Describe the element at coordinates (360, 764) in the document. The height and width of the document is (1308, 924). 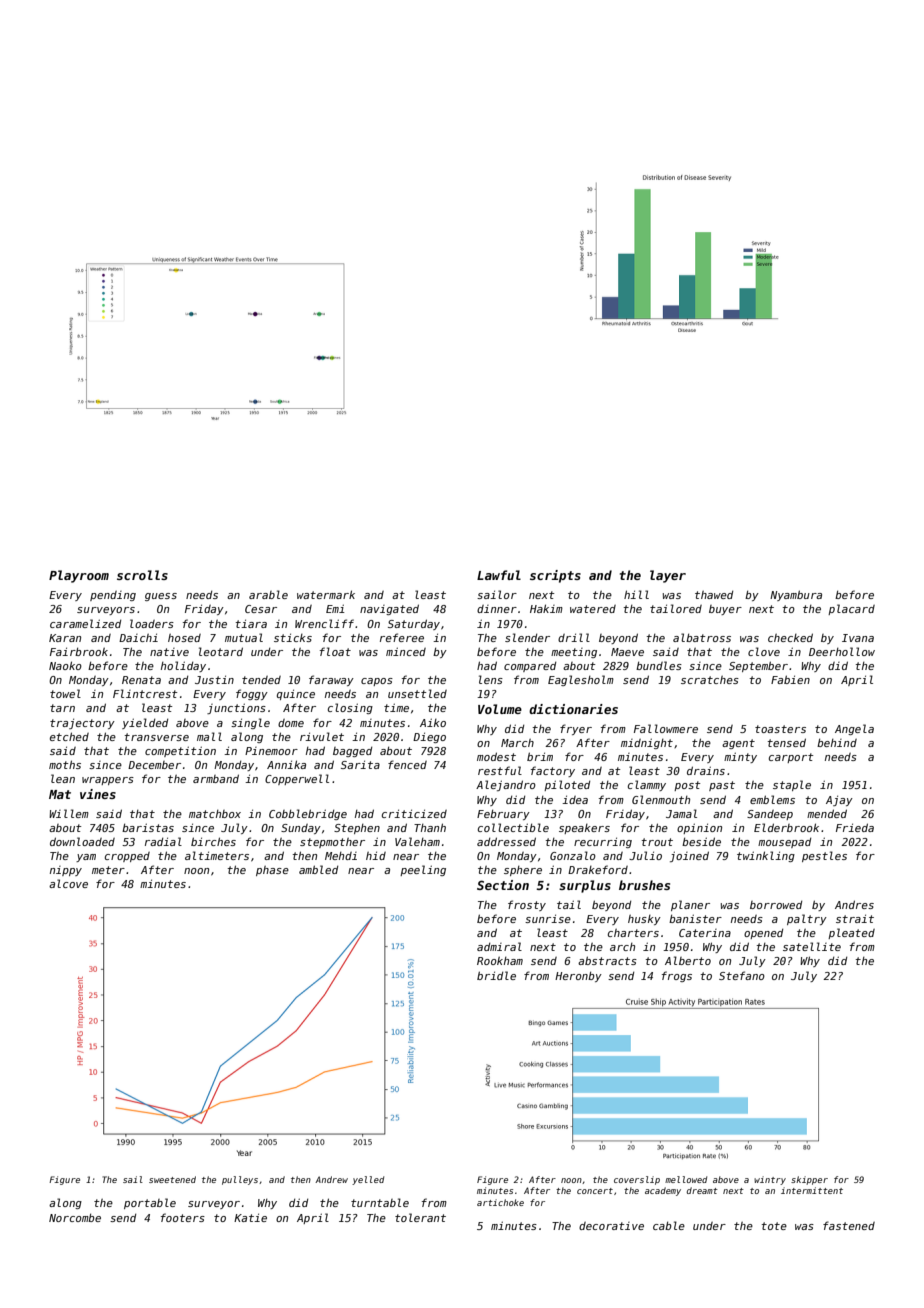
I see `Sarita` at that location.
